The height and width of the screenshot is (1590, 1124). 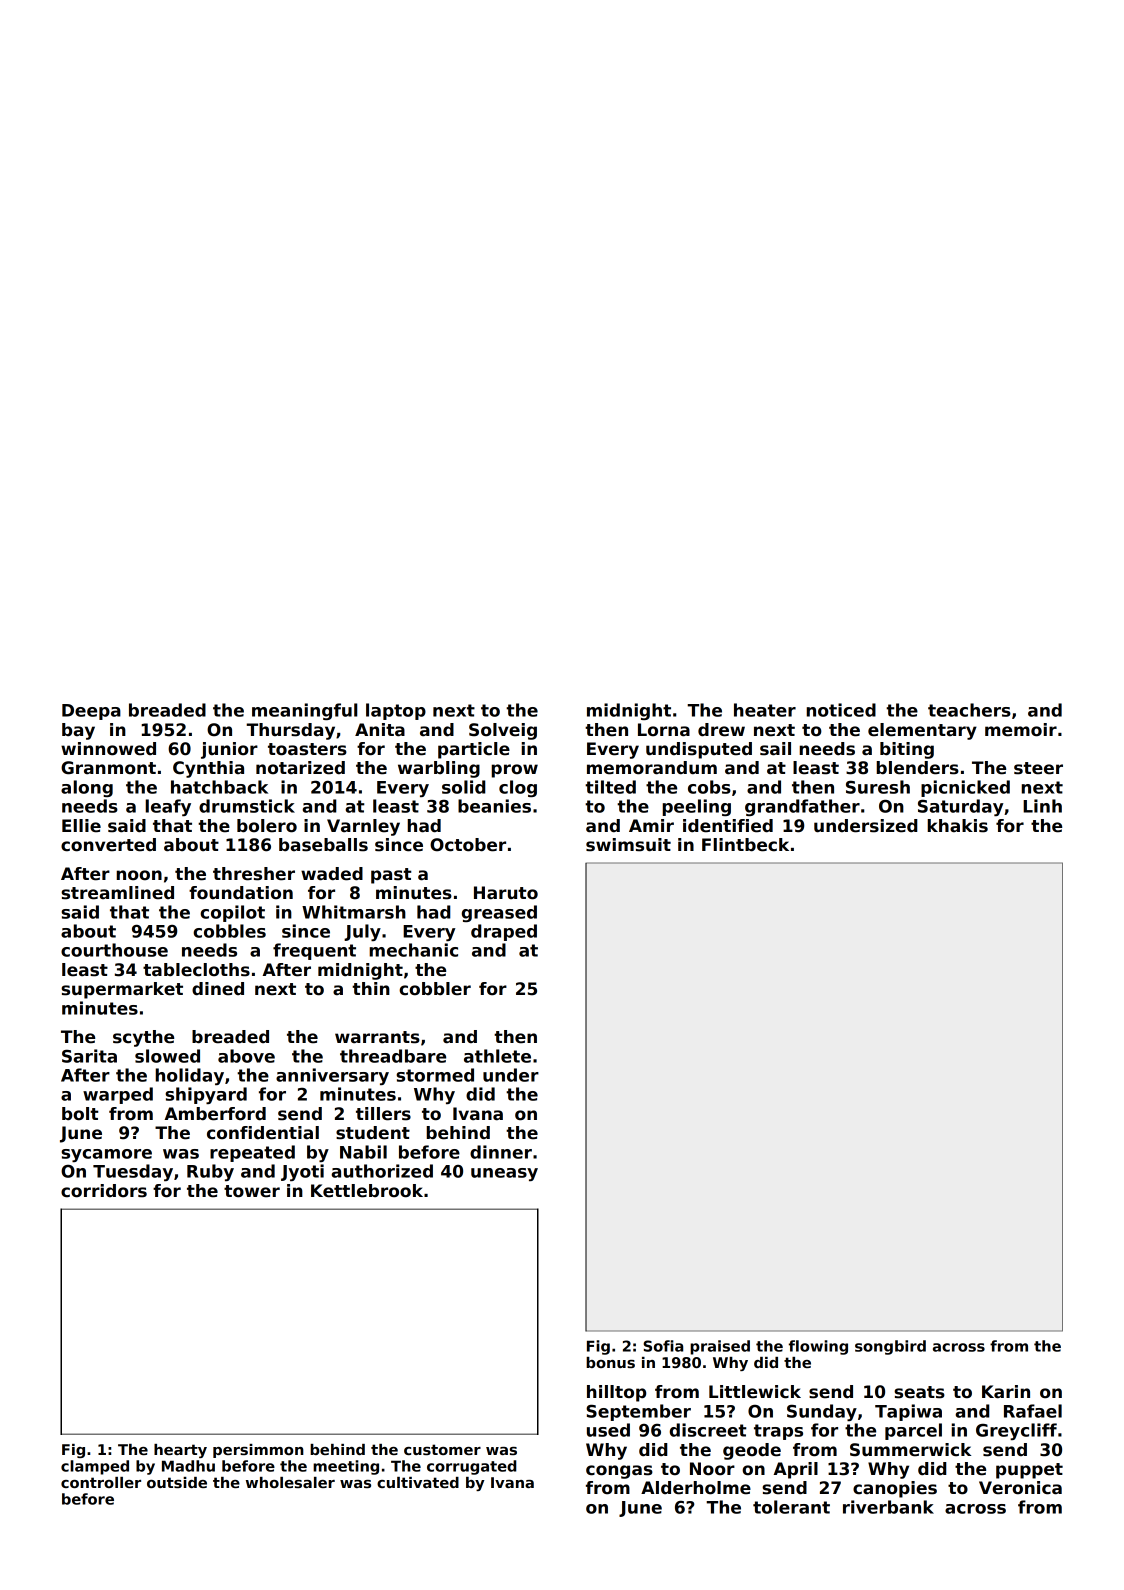 I want to click on solid, so click(x=464, y=787).
